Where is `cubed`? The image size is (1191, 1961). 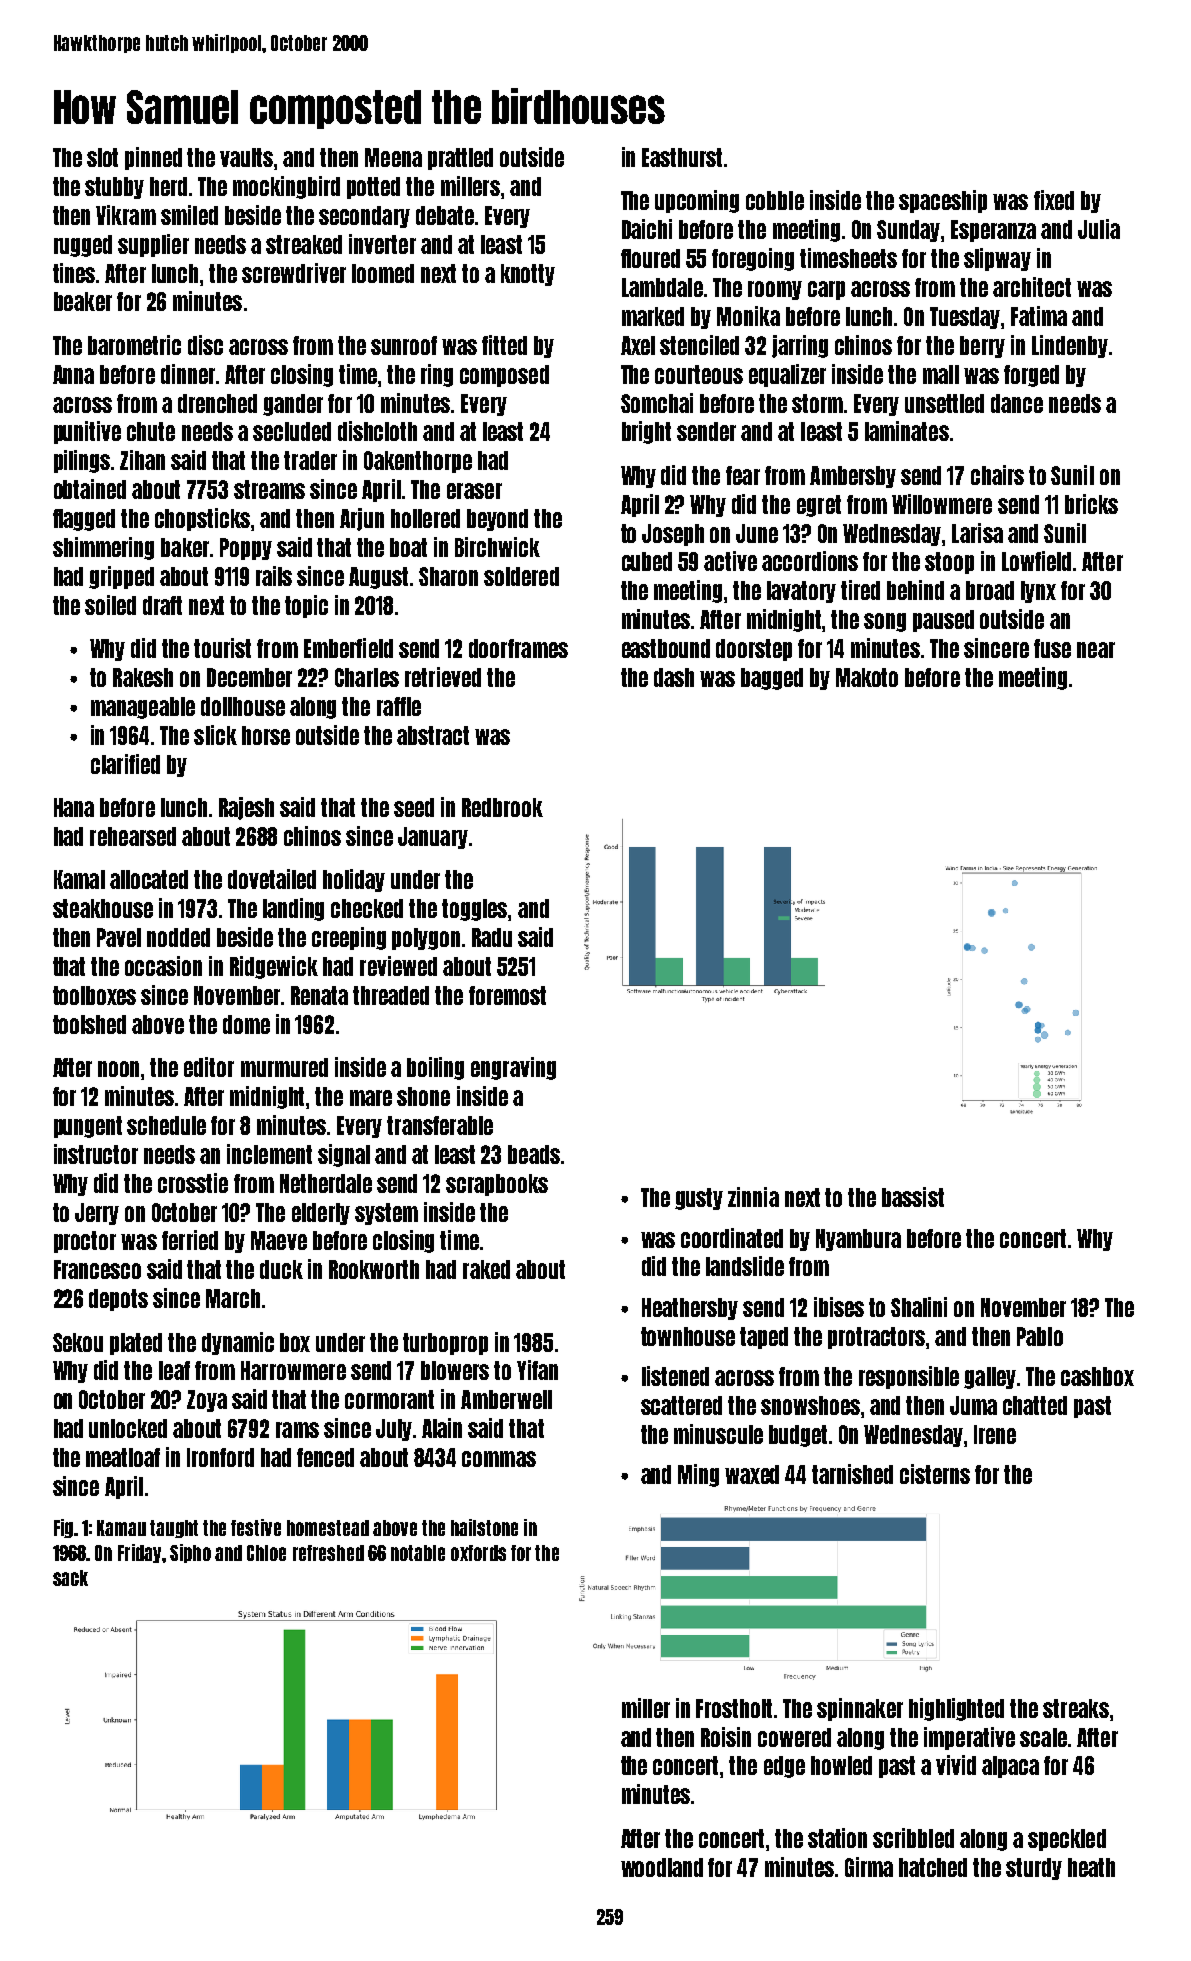
cubed is located at coordinates (647, 561).
